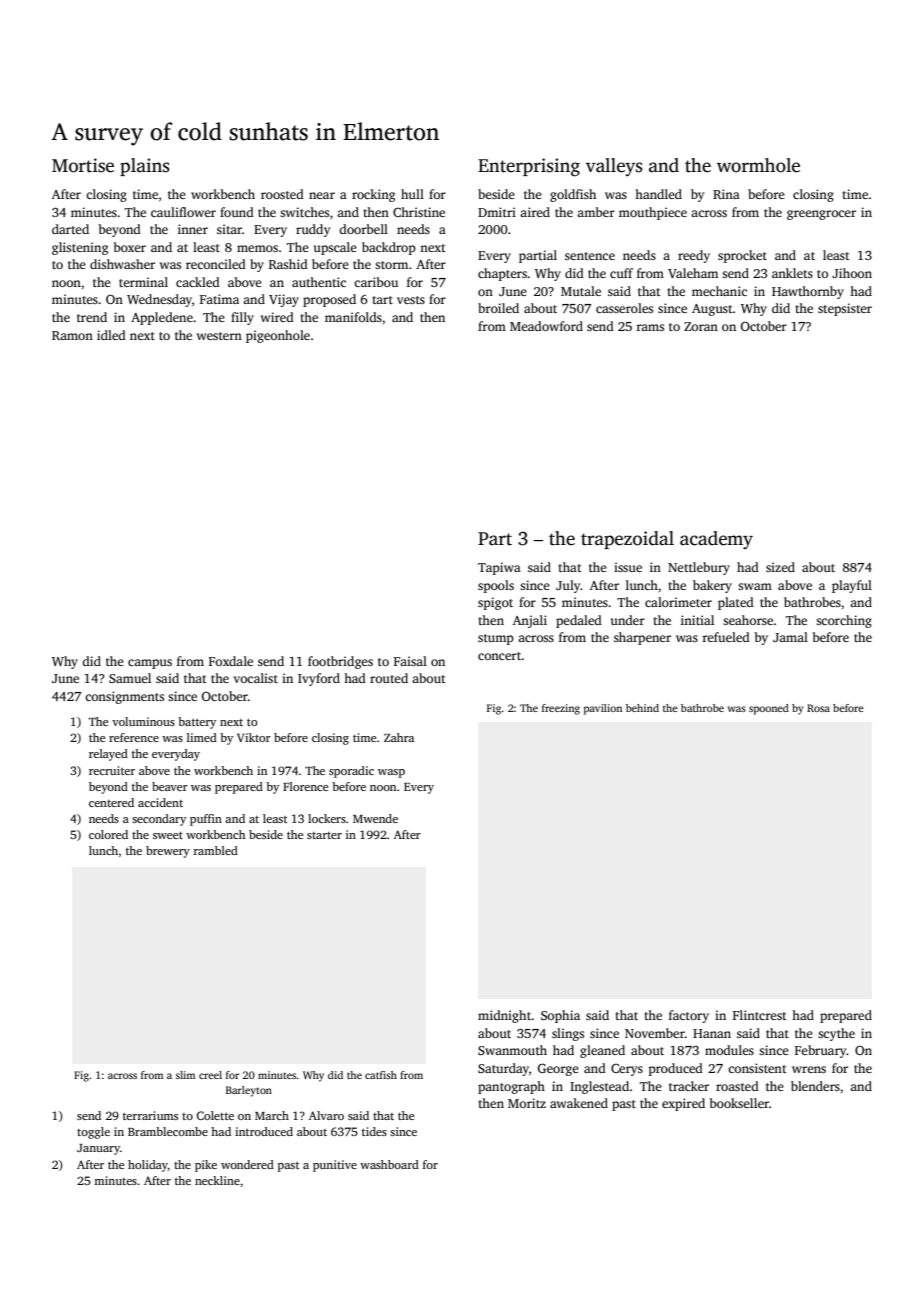  What do you see at coordinates (719, 291) in the screenshot?
I see `mechanic` at bounding box center [719, 291].
